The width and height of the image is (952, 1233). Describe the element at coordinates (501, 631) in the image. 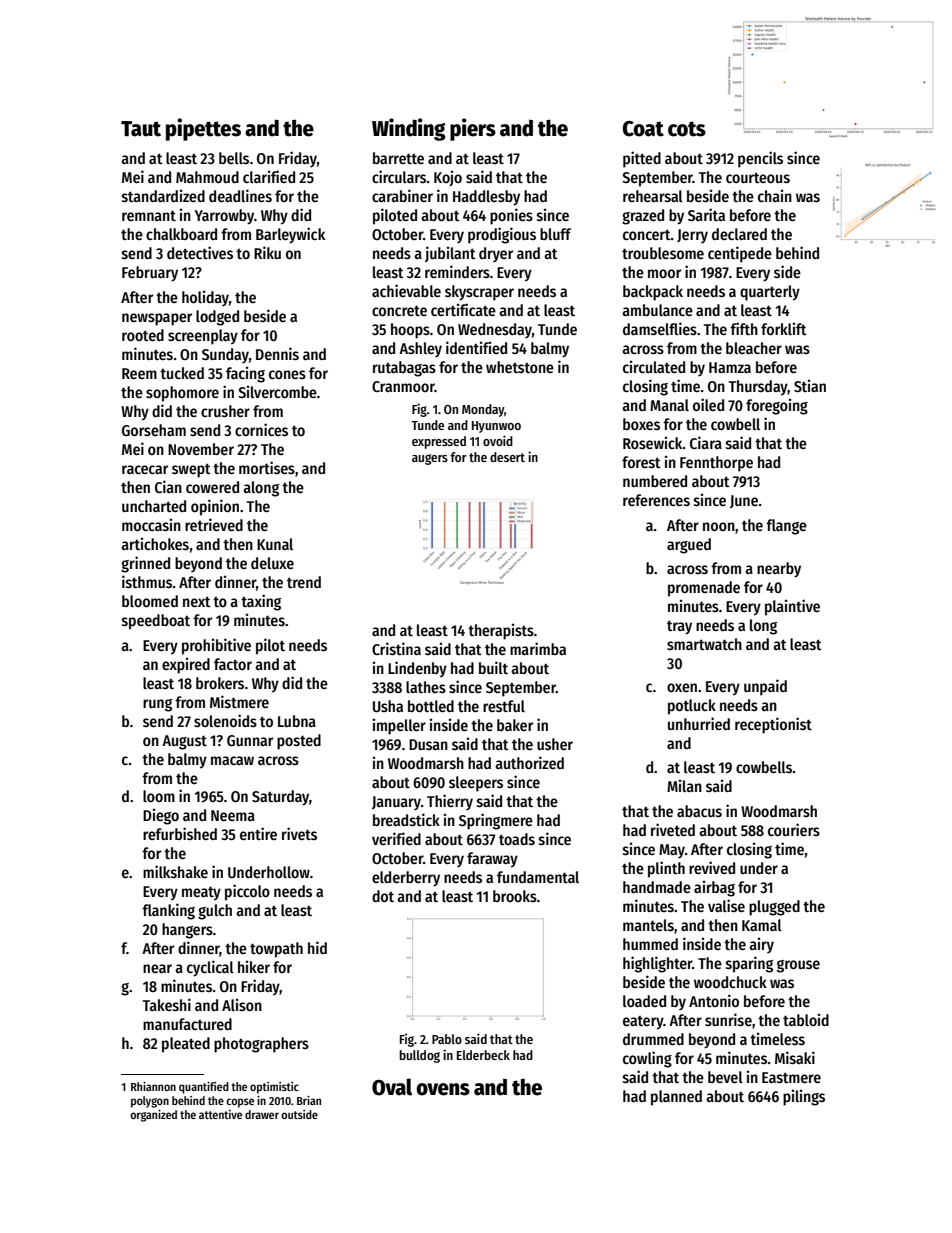

I see `therapists` at that location.
